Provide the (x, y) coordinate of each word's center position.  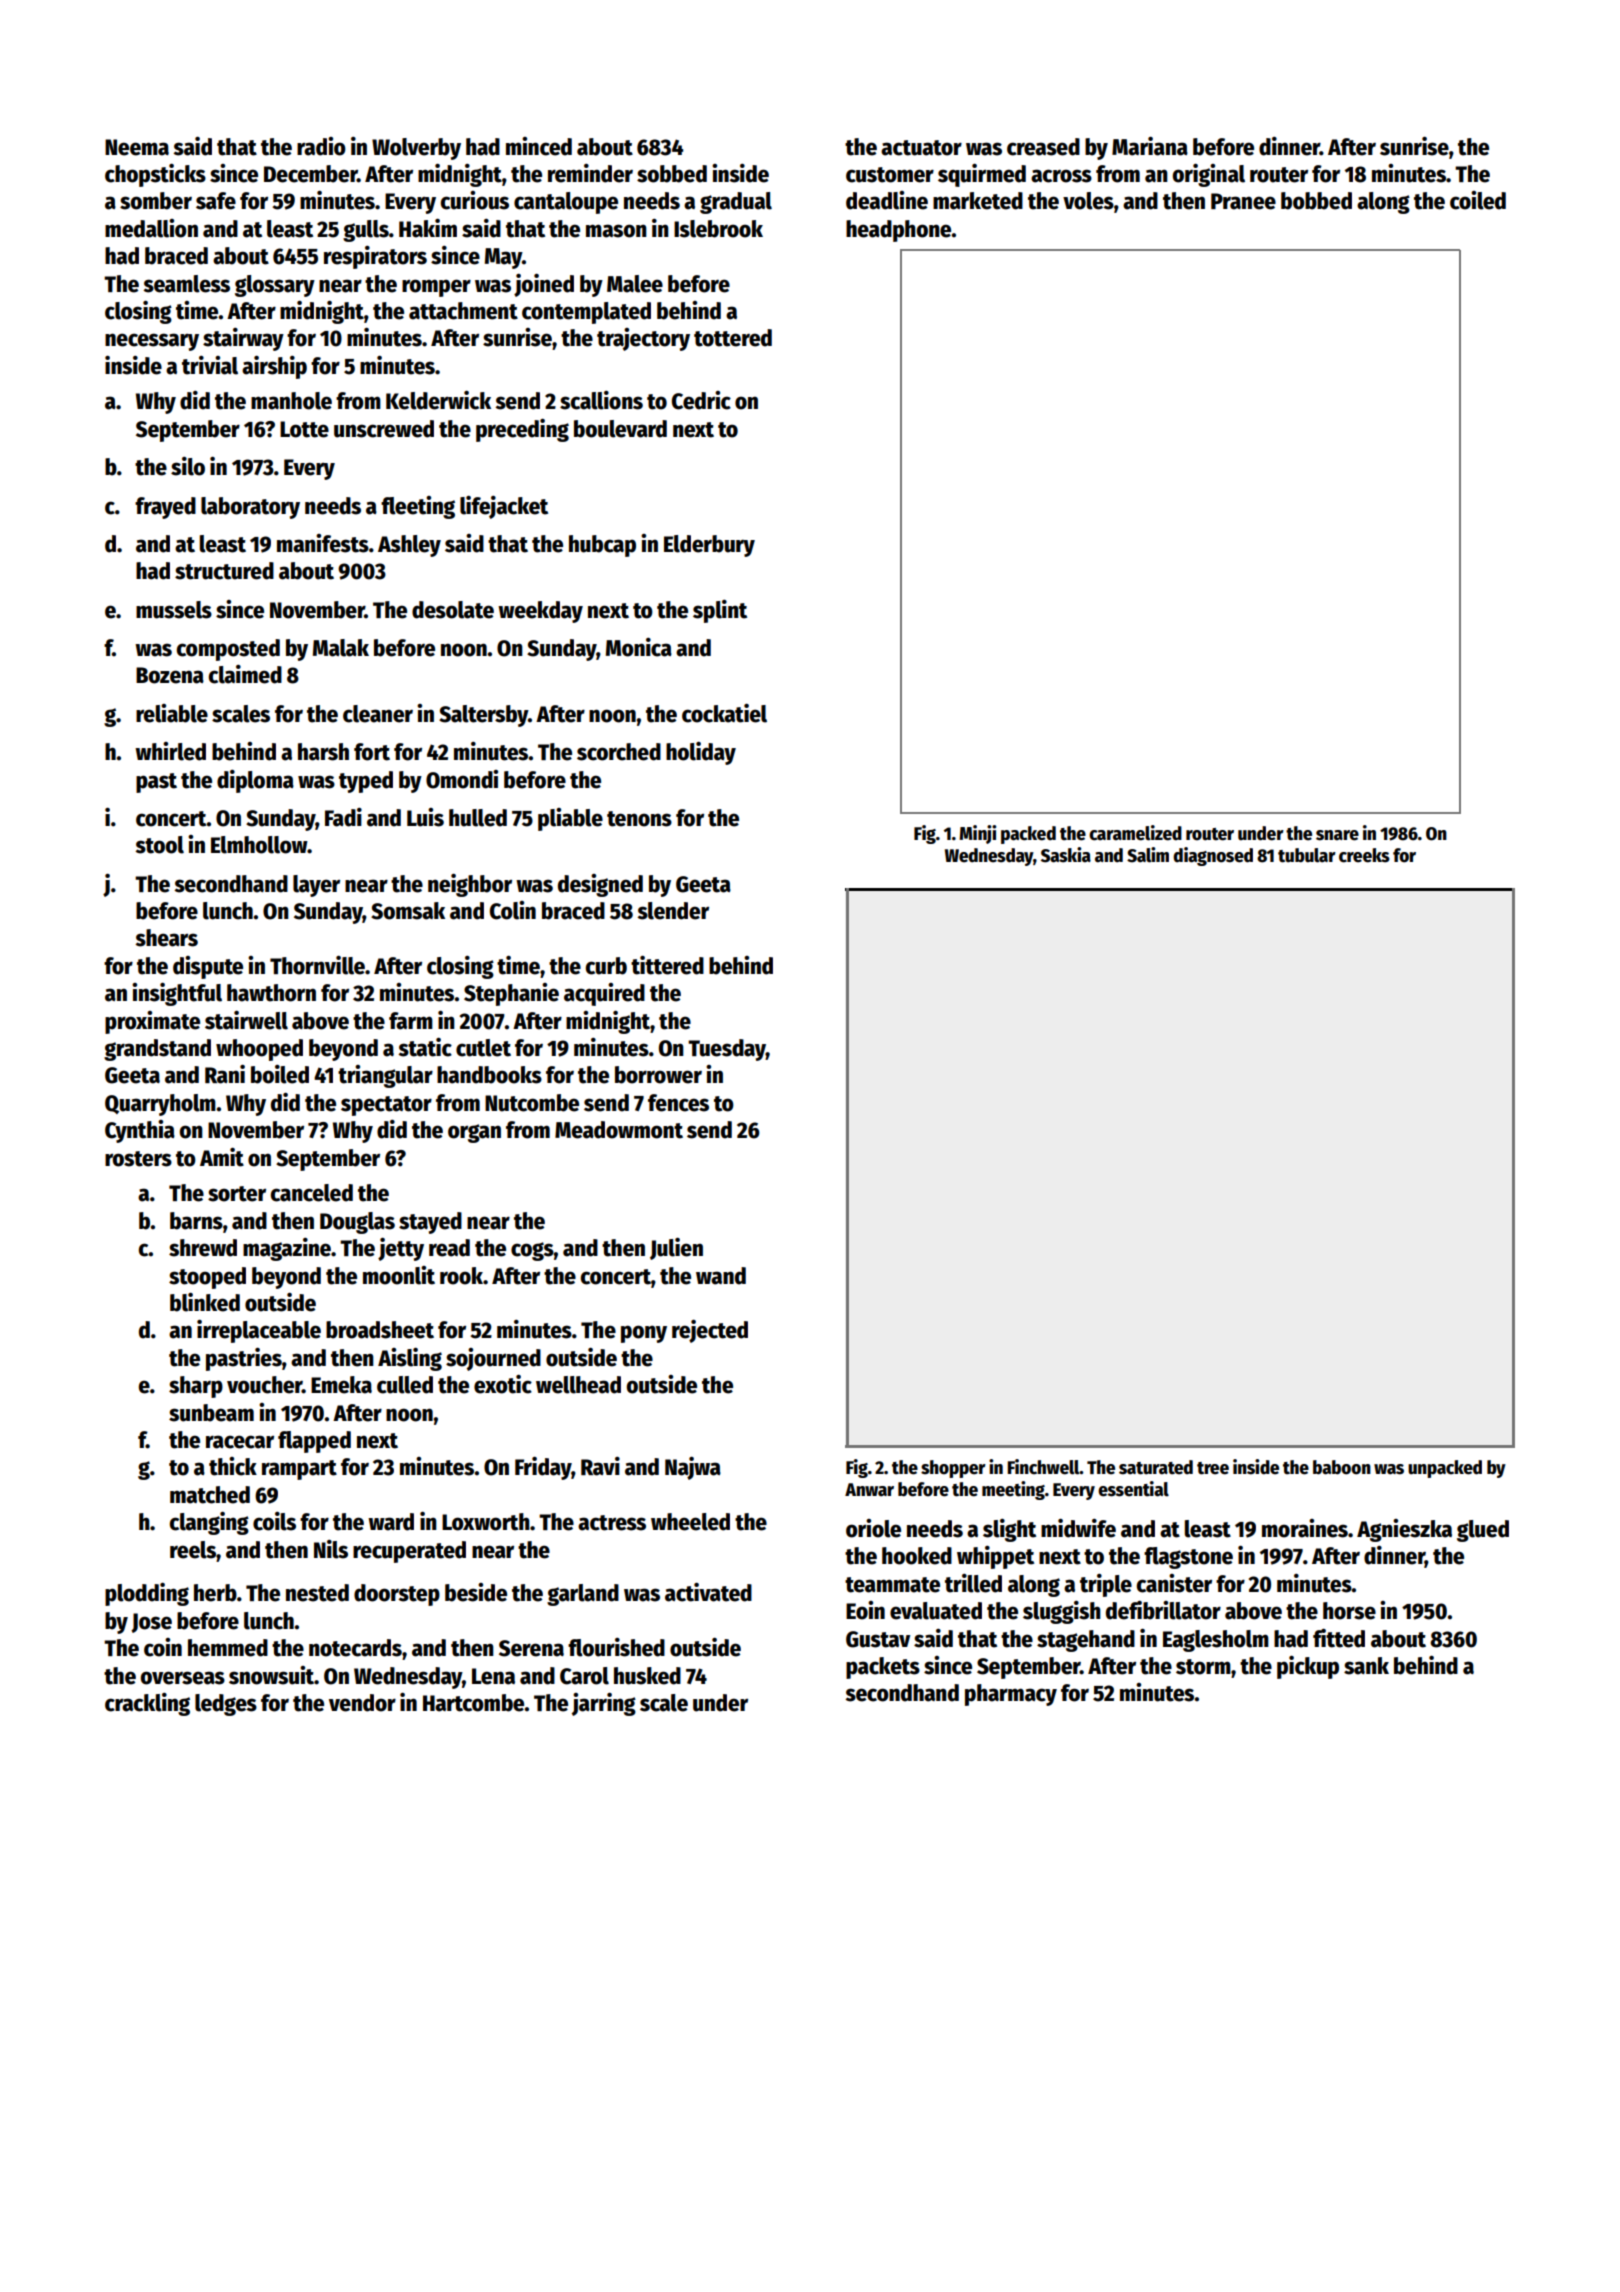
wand (721, 1276)
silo (188, 466)
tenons (639, 819)
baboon (1342, 1467)
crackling (147, 1704)
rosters (138, 1159)
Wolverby (416, 149)
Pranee (1243, 201)
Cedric (701, 400)
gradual (736, 203)
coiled (1478, 200)
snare (1337, 835)
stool (159, 845)
